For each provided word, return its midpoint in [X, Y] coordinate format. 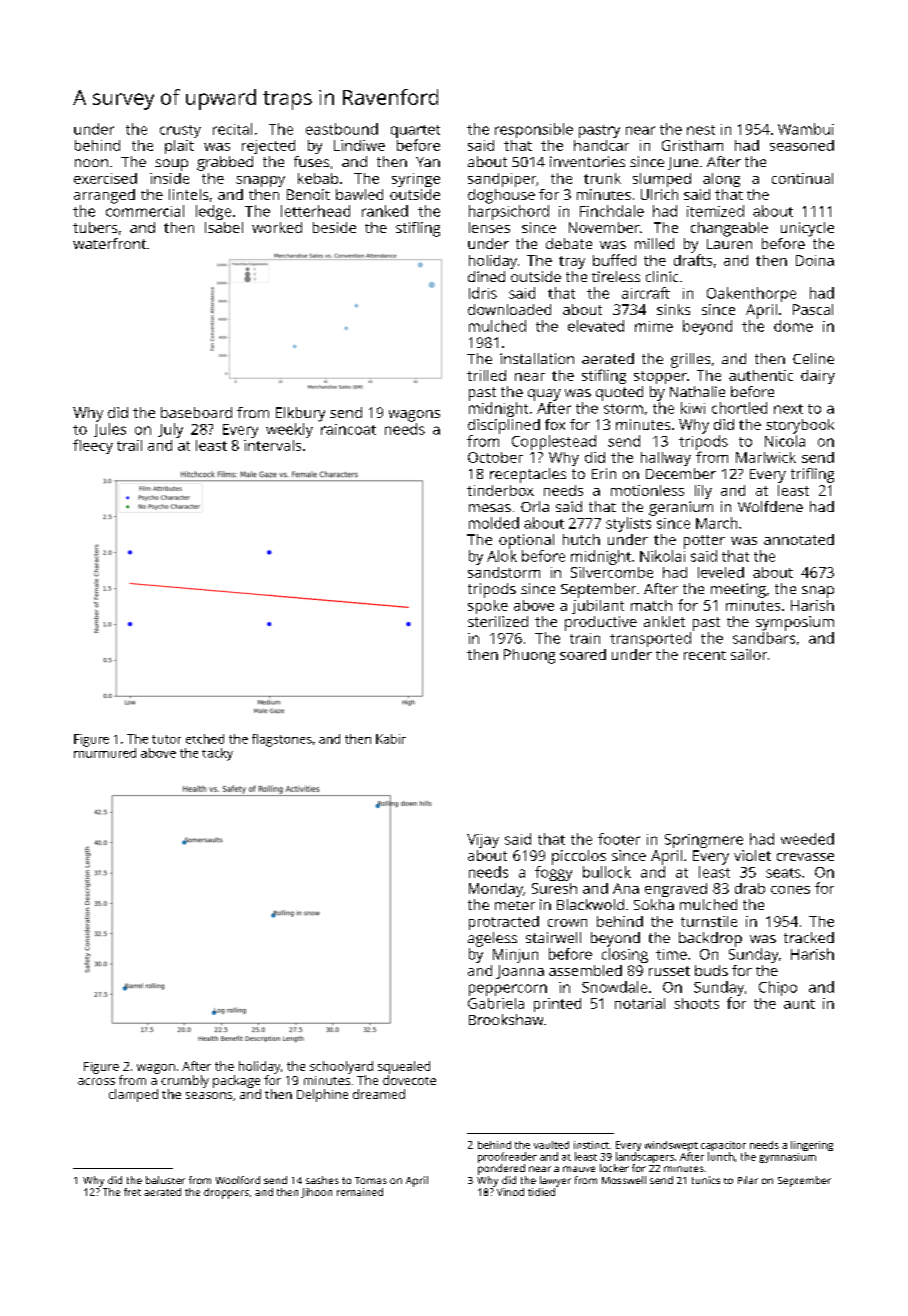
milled [654, 243]
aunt [799, 1004]
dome [793, 326]
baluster [165, 1180]
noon [91, 163]
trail [129, 445]
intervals [272, 445]
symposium [795, 623]
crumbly [185, 1081]
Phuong [529, 656]
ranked [385, 211]
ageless [492, 939]
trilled [486, 375]
